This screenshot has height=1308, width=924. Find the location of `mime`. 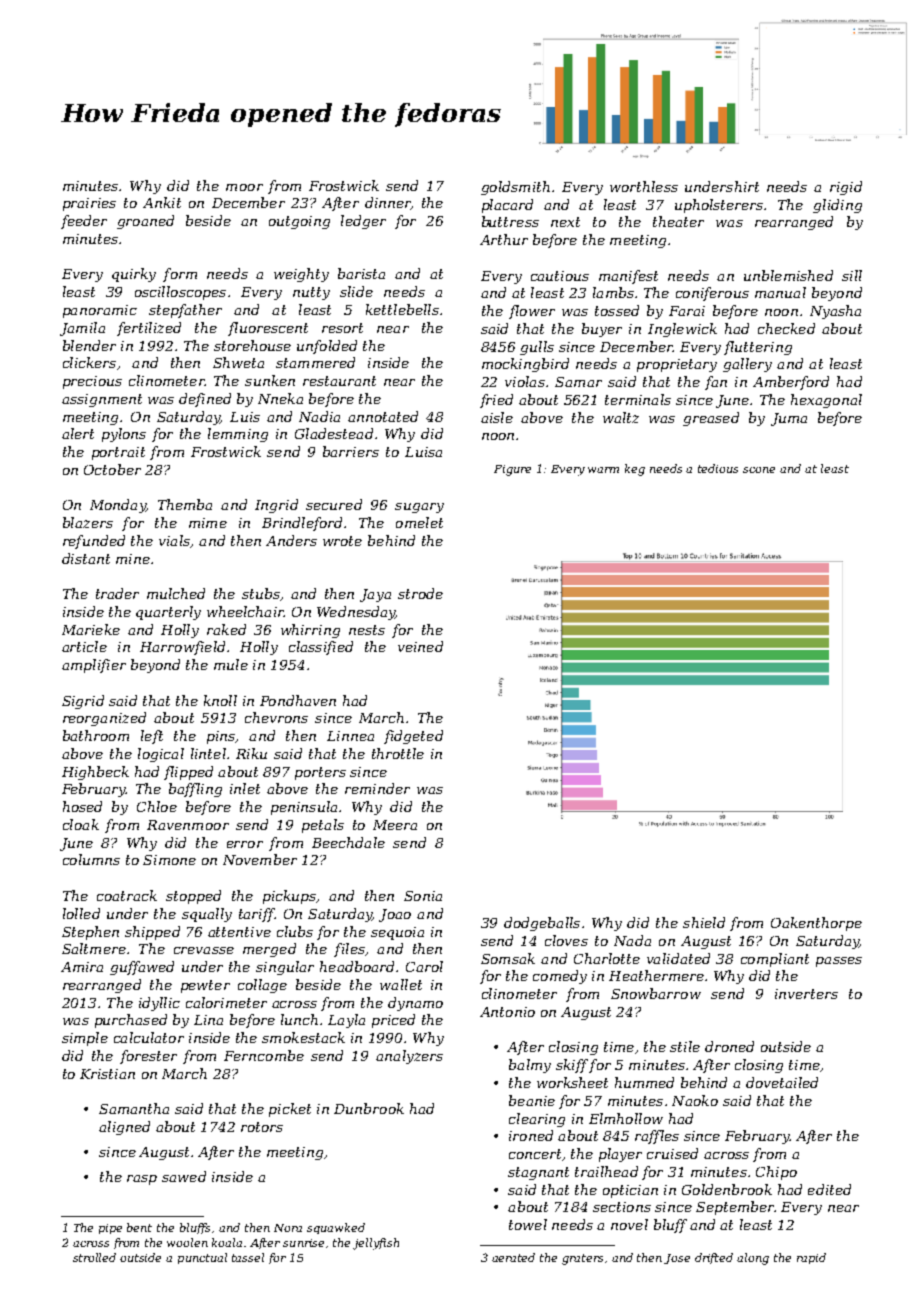

mime is located at coordinates (208, 523).
